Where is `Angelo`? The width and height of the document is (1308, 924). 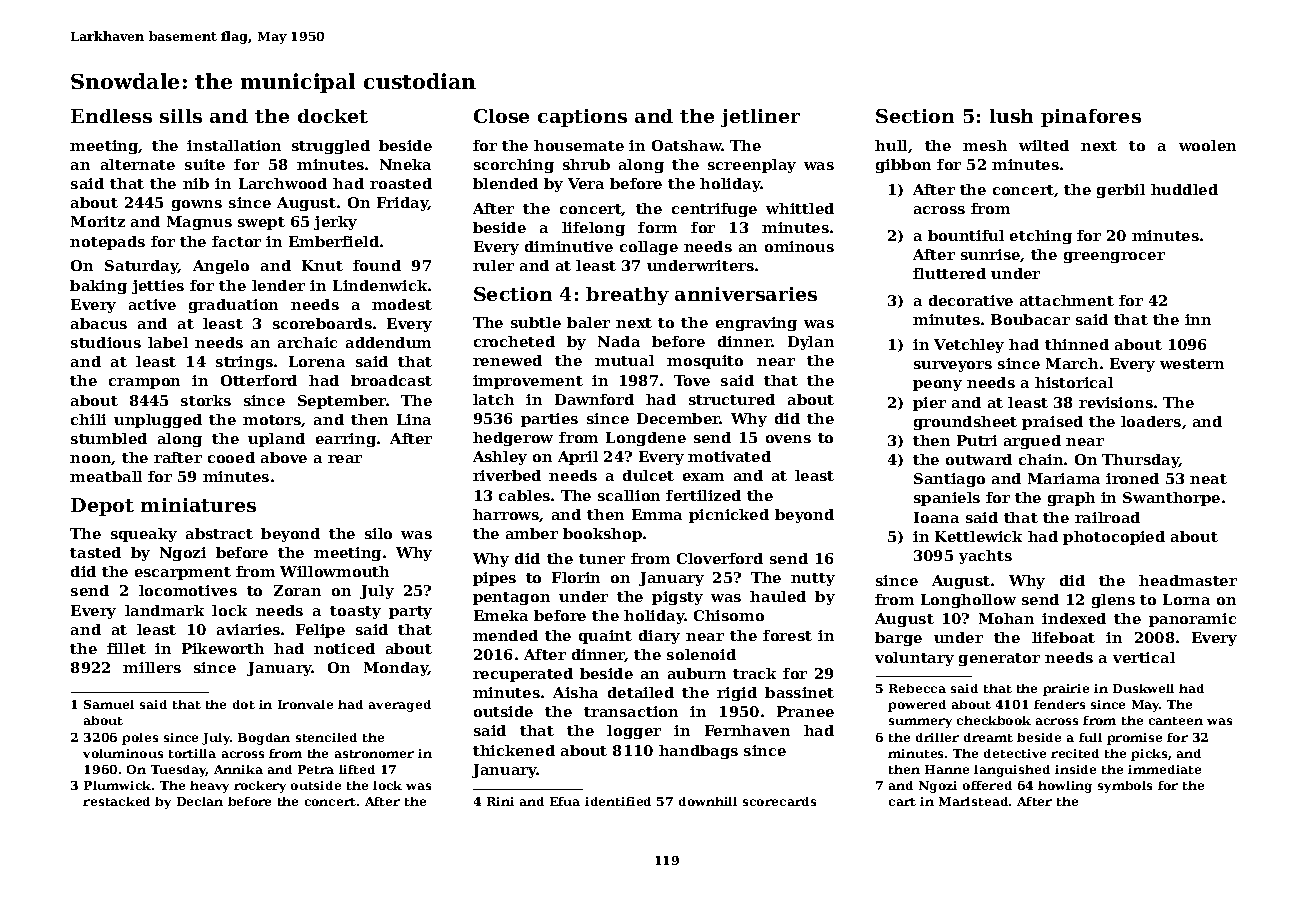 Angelo is located at coordinates (221, 267).
